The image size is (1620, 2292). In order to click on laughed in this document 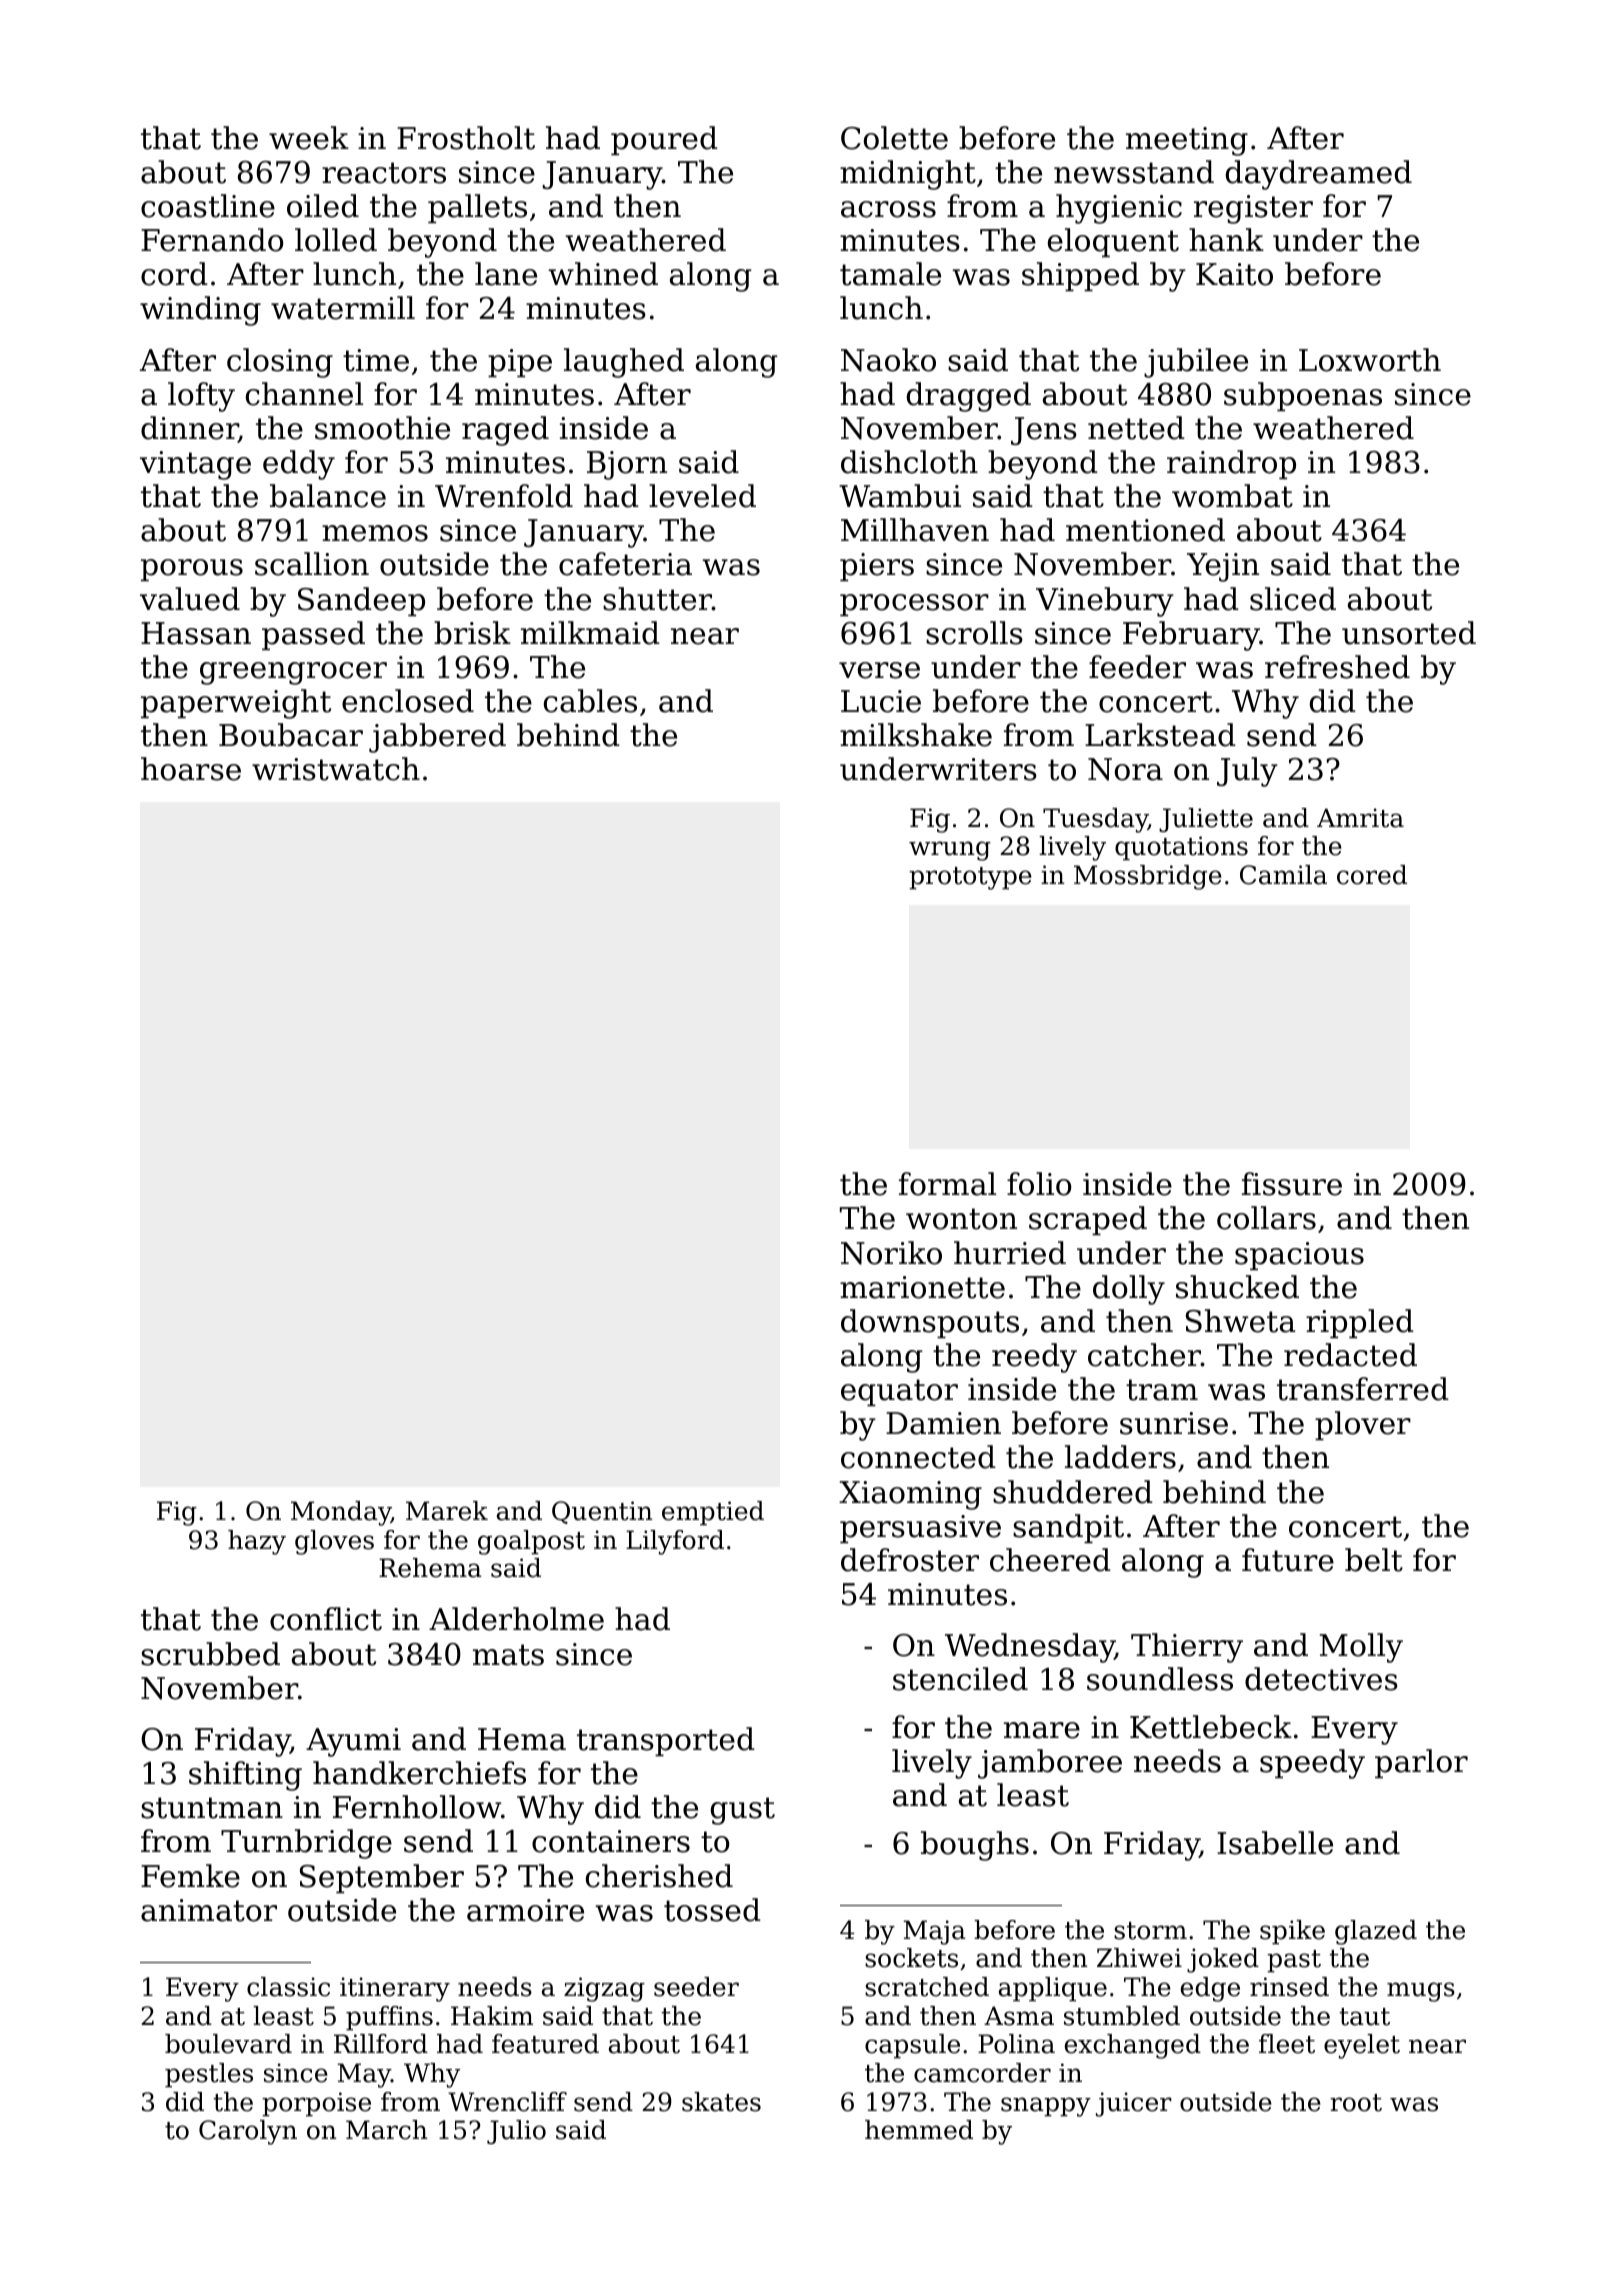, I will do `click(624, 363)`.
